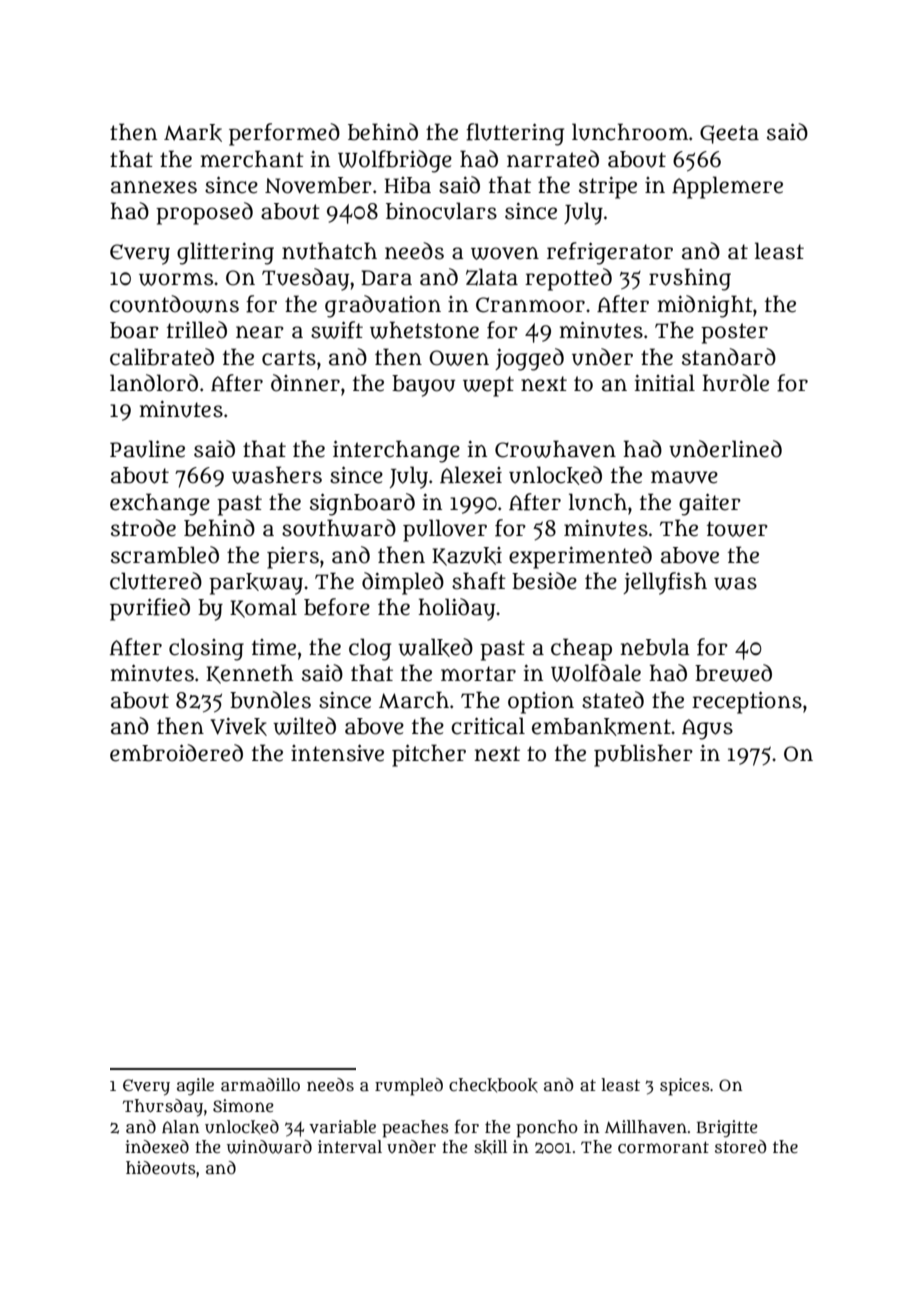  What do you see at coordinates (515, 134) in the screenshot?
I see `fluttering` at bounding box center [515, 134].
